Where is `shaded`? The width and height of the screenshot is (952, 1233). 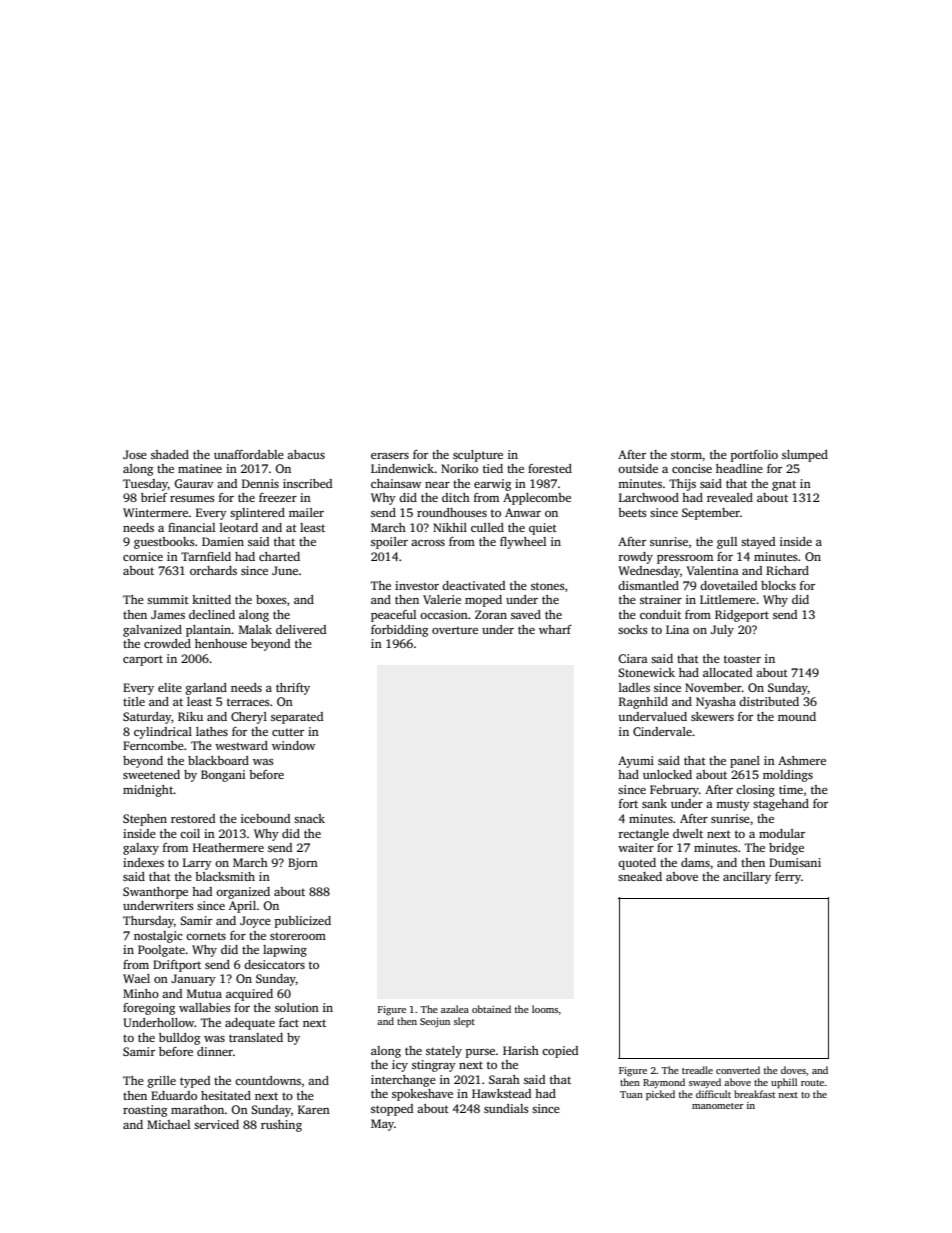 shaded is located at coordinates (170, 454).
